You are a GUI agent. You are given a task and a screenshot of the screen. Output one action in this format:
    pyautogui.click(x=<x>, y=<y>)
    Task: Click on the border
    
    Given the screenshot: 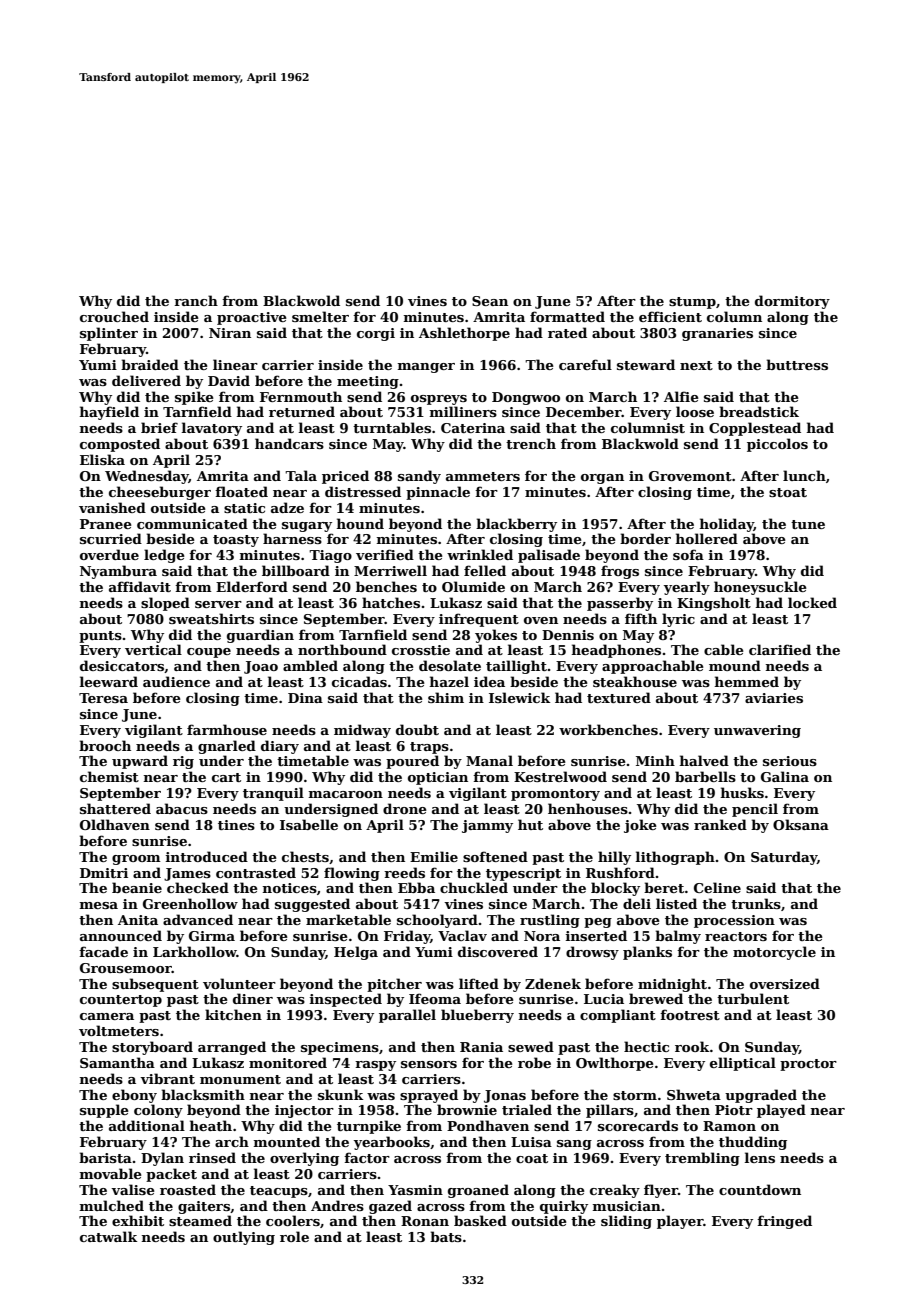 What is the action you would take?
    pyautogui.click(x=645, y=538)
